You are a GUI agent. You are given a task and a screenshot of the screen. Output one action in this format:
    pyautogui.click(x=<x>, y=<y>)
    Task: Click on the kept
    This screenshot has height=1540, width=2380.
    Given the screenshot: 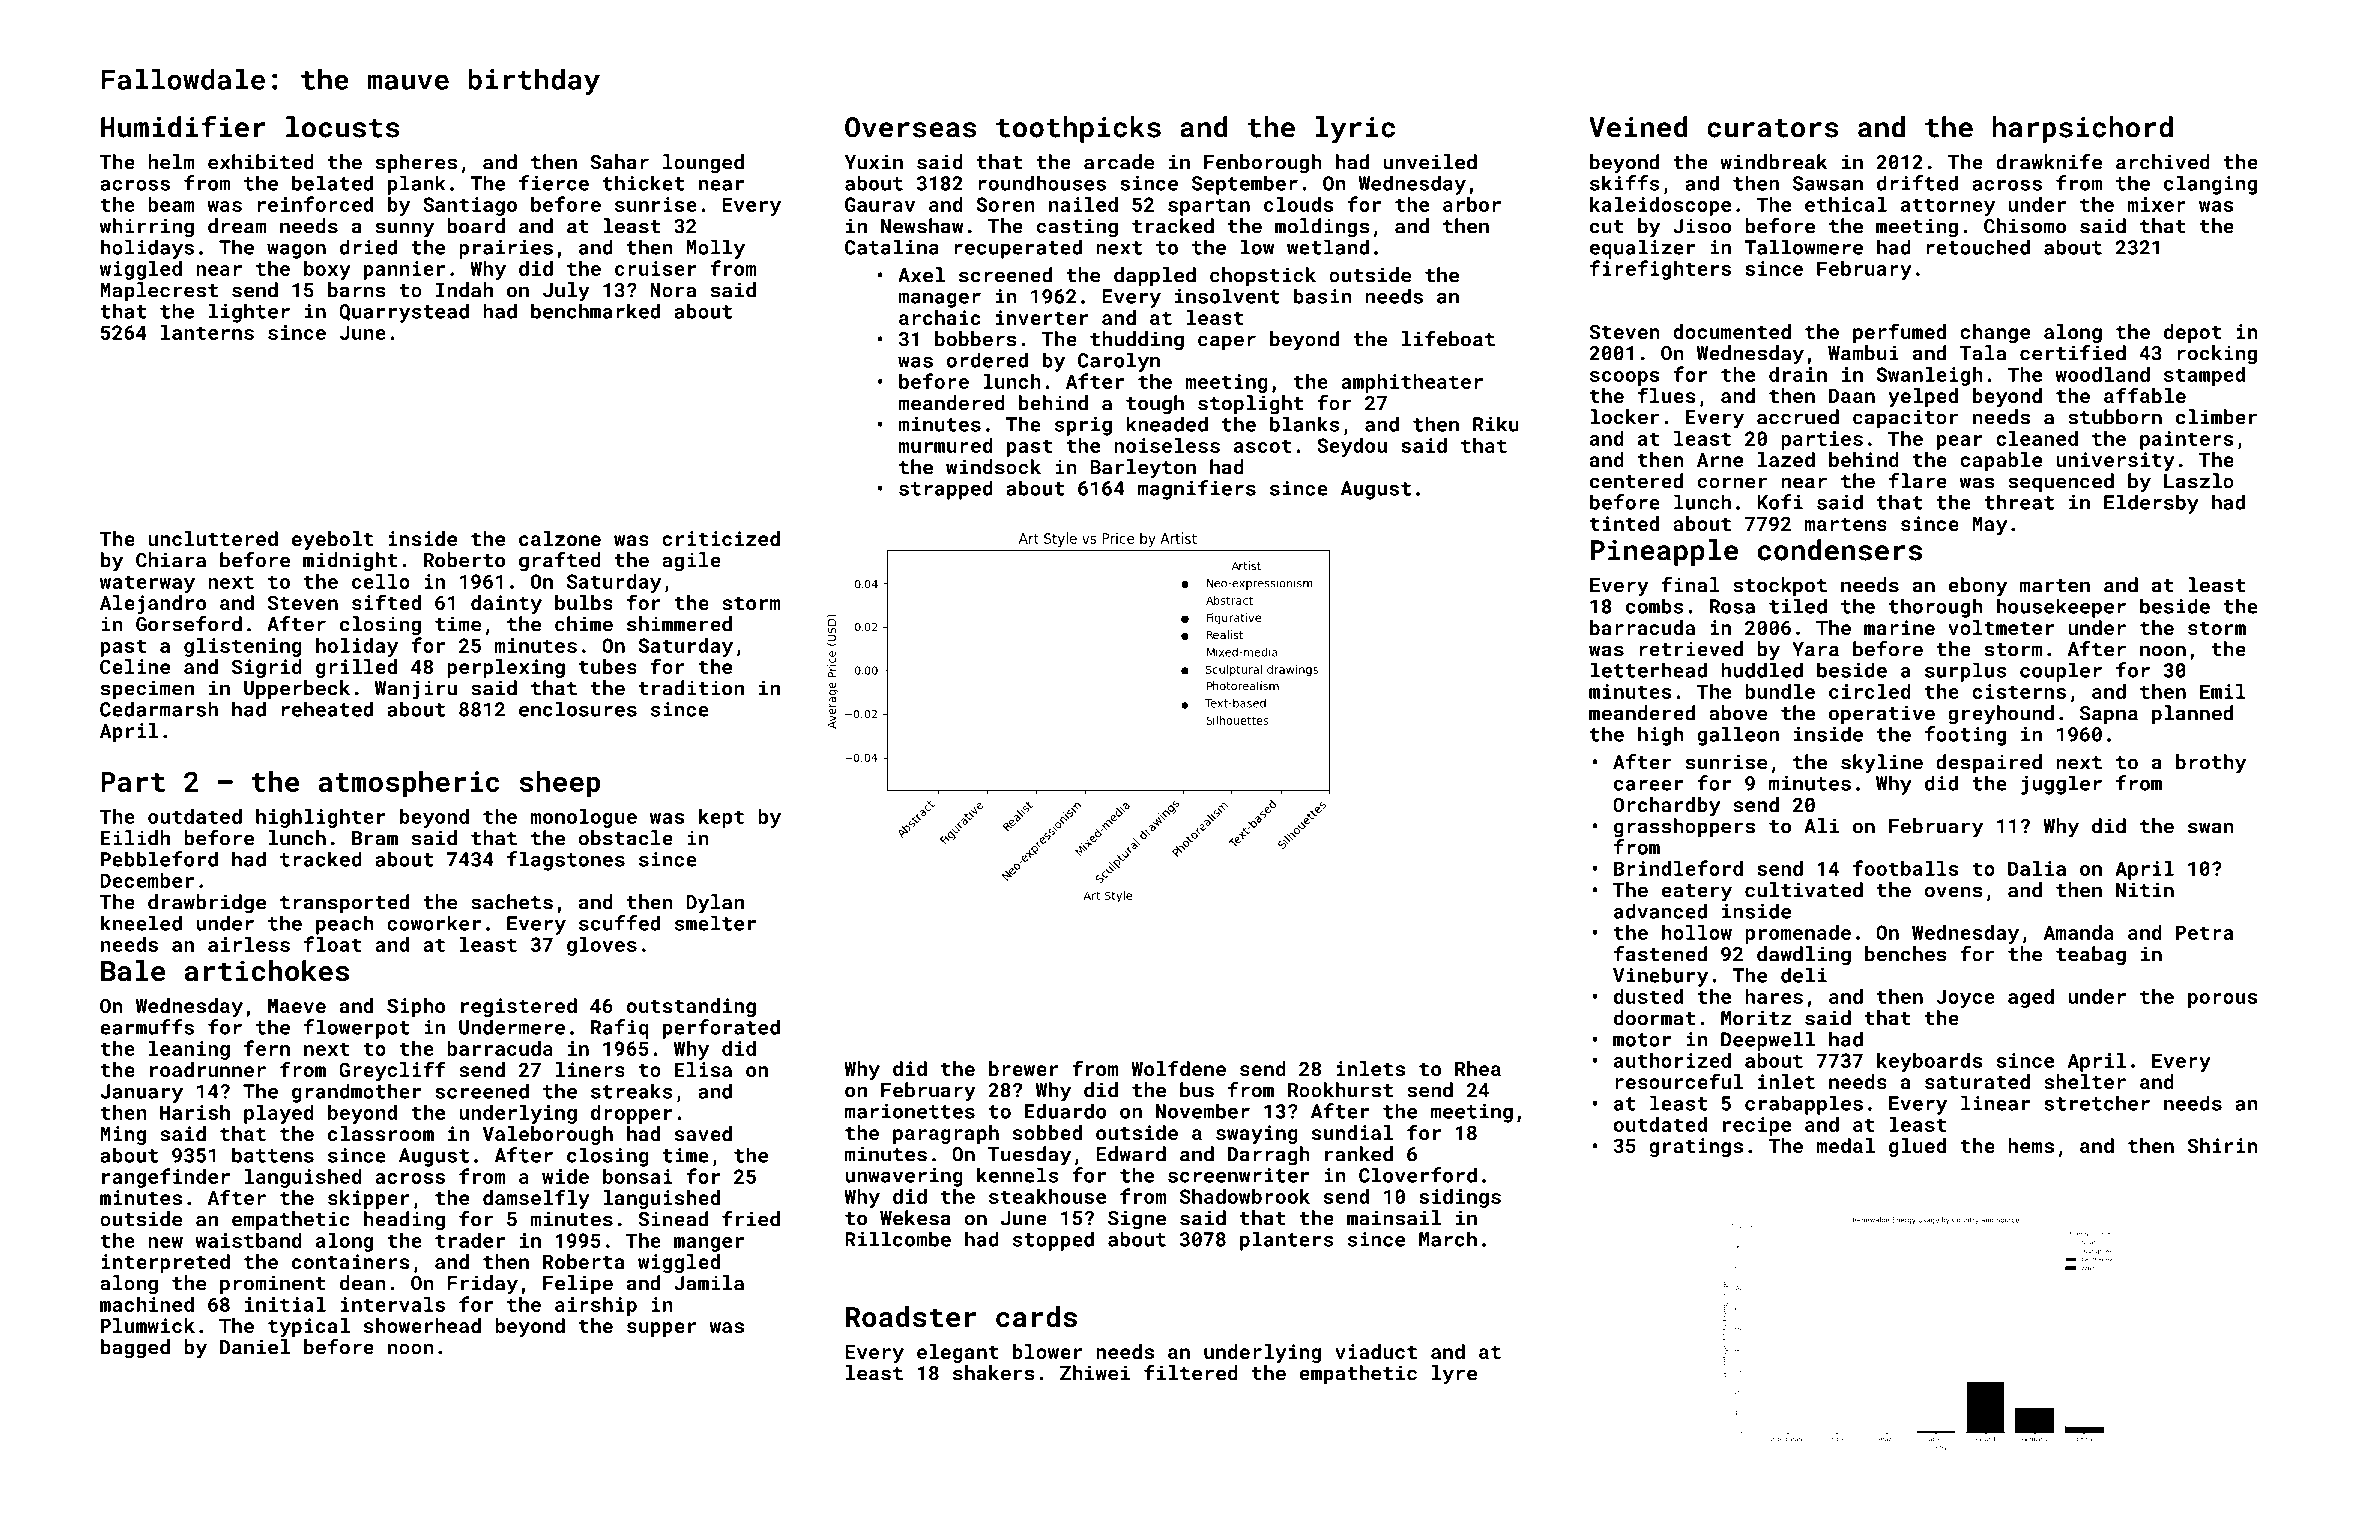 What is the action you would take?
    pyautogui.click(x=721, y=818)
